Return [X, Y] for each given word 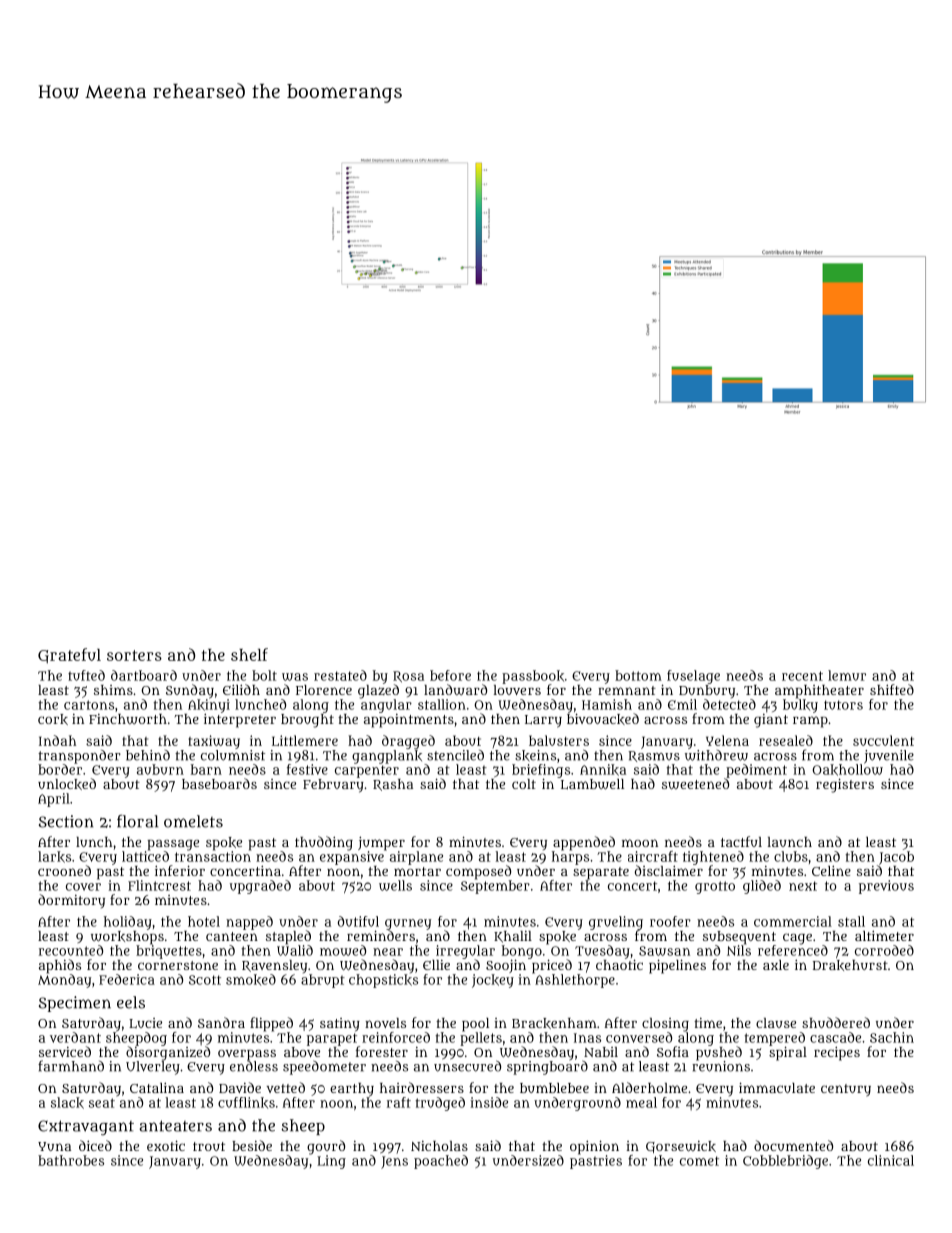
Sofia [673, 1051]
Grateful [69, 656]
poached [441, 1162]
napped [249, 923]
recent [802, 676]
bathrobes [71, 1160]
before [450, 675]
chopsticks [383, 981]
